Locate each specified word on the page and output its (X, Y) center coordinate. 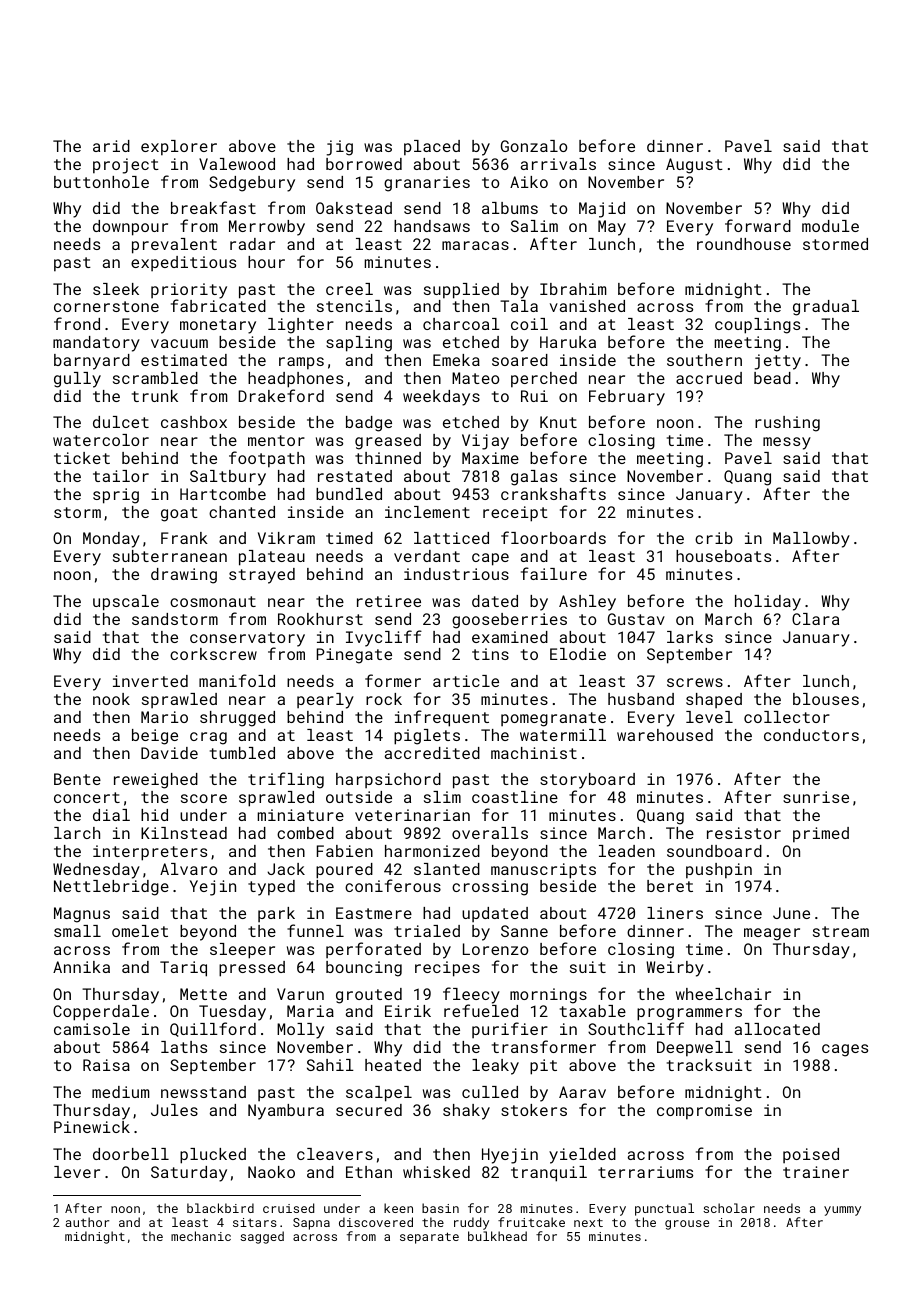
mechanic (201, 1236)
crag (208, 738)
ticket (82, 458)
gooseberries (509, 621)
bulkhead (497, 1236)
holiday (768, 603)
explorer (179, 148)
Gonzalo (534, 146)
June (791, 913)
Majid (602, 210)
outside (359, 797)
